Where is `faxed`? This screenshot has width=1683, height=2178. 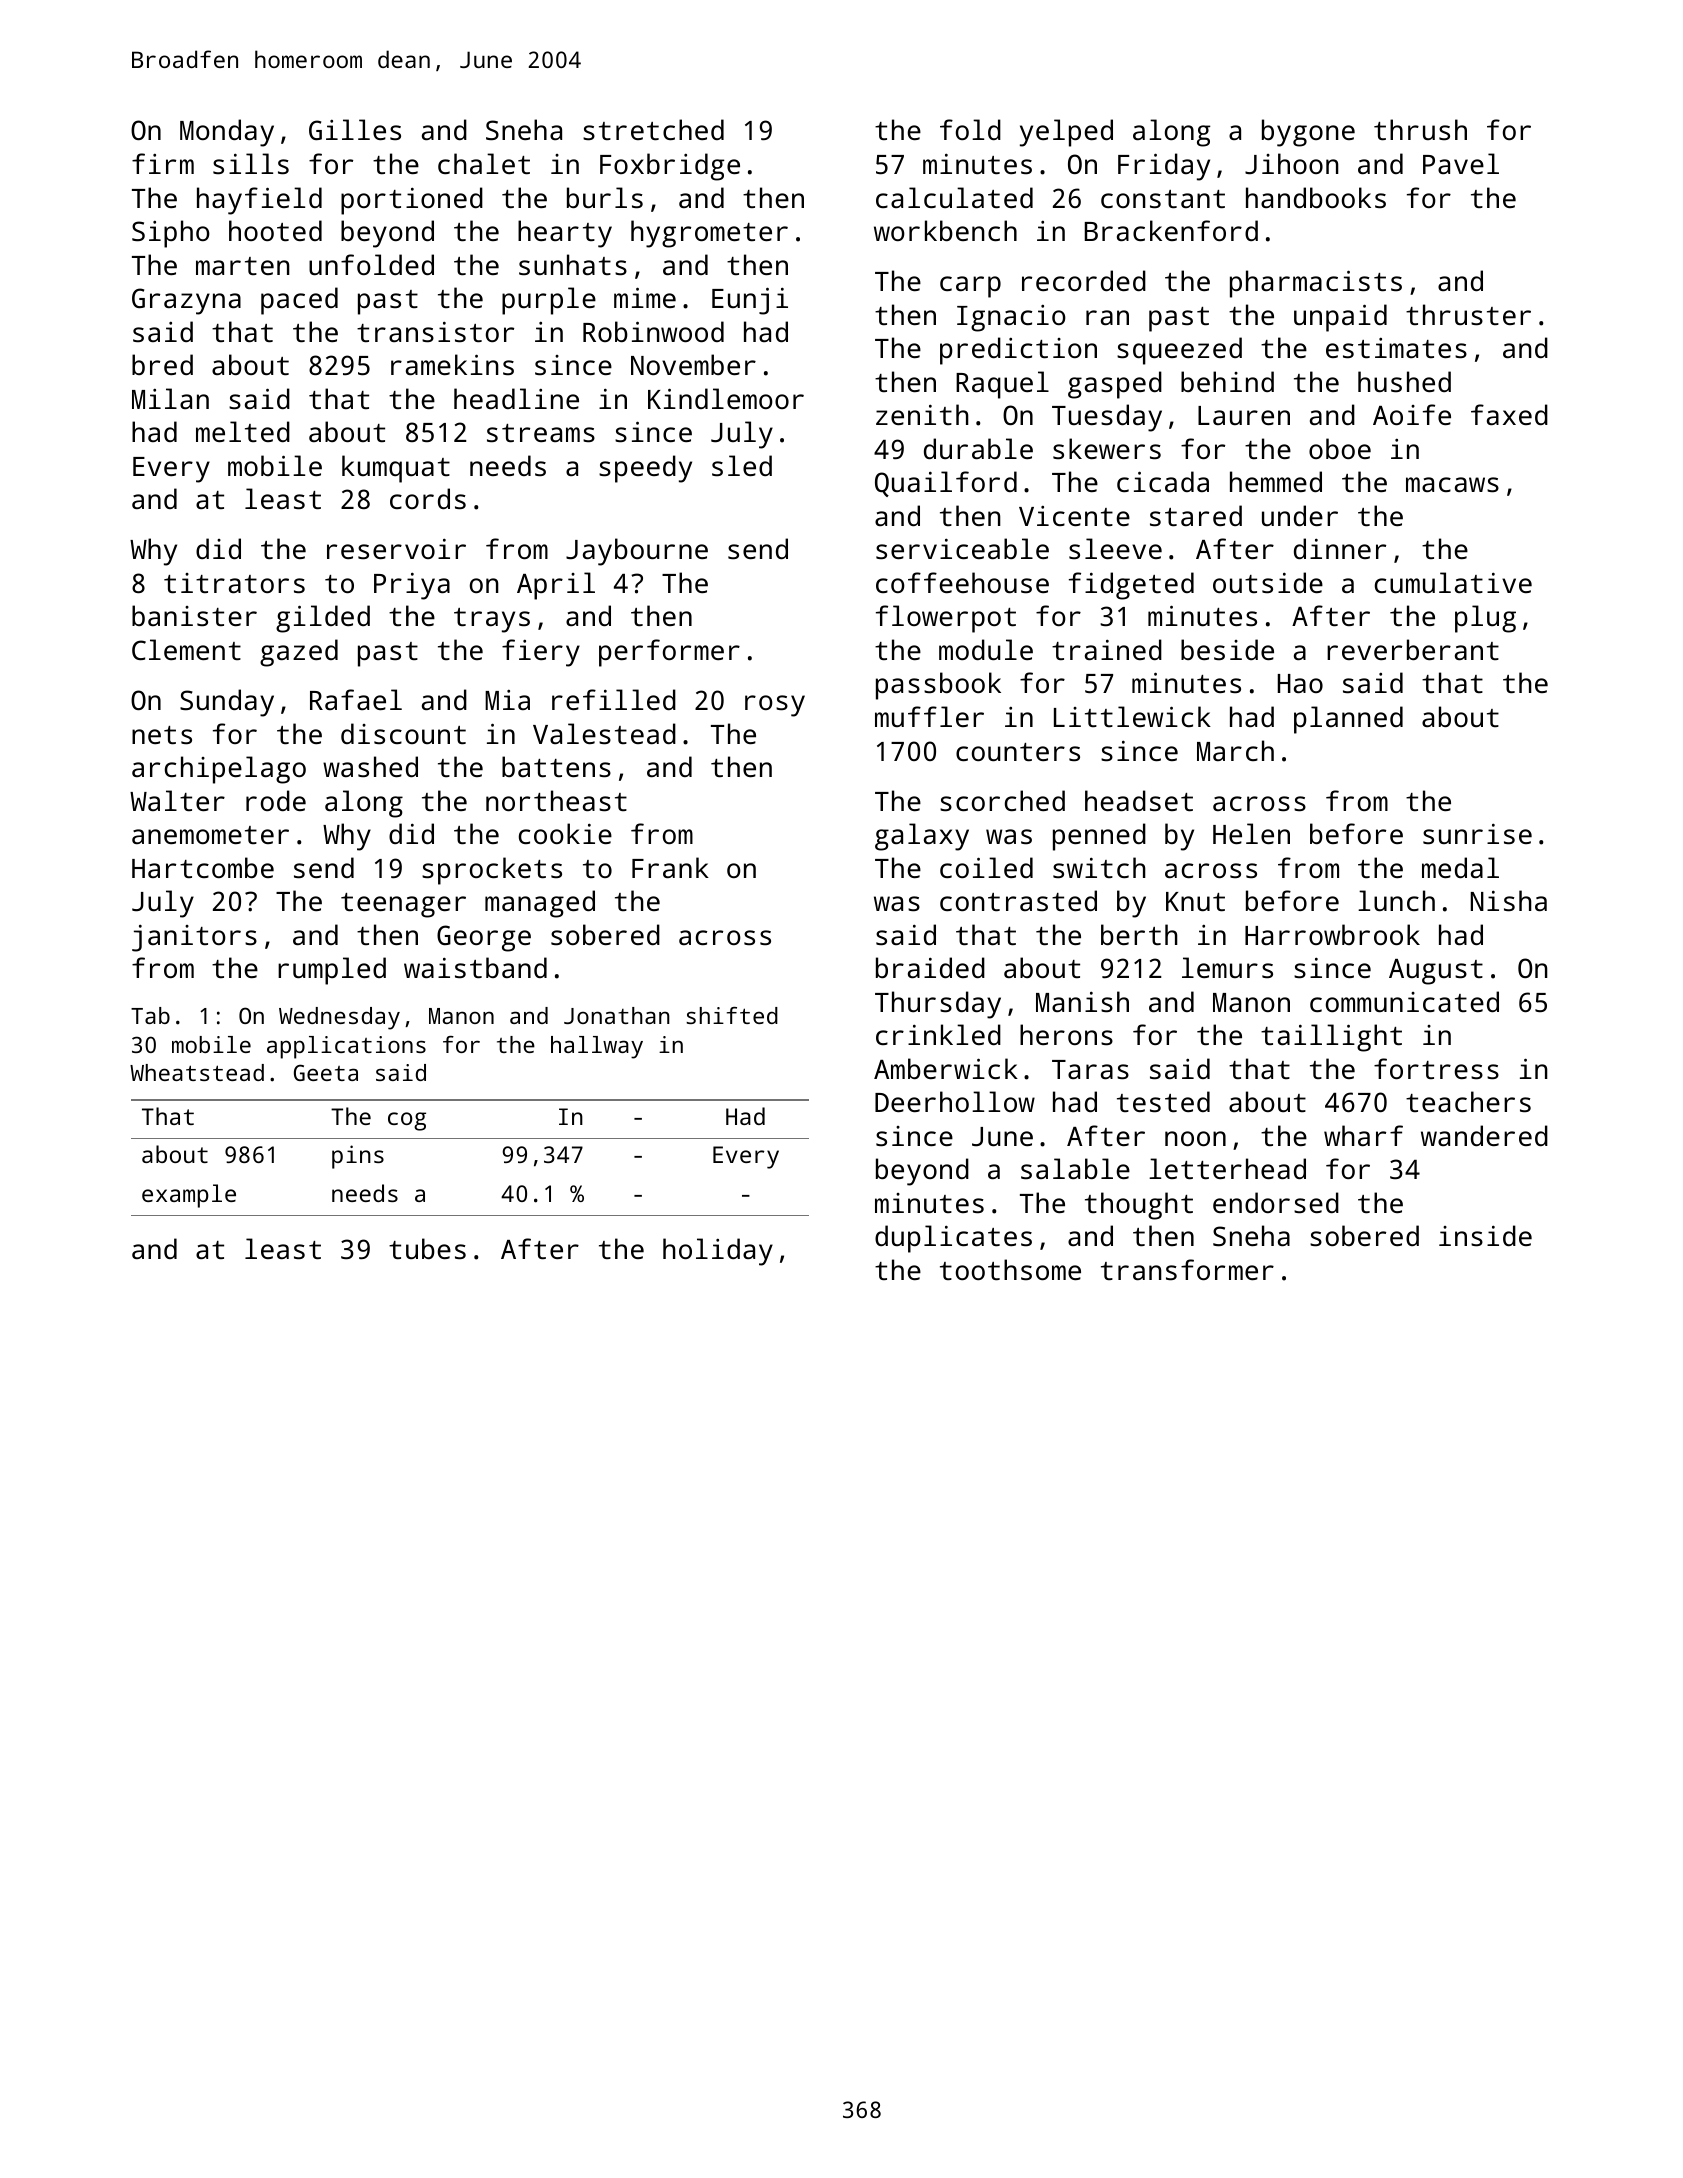
faxed is located at coordinates (1509, 414).
